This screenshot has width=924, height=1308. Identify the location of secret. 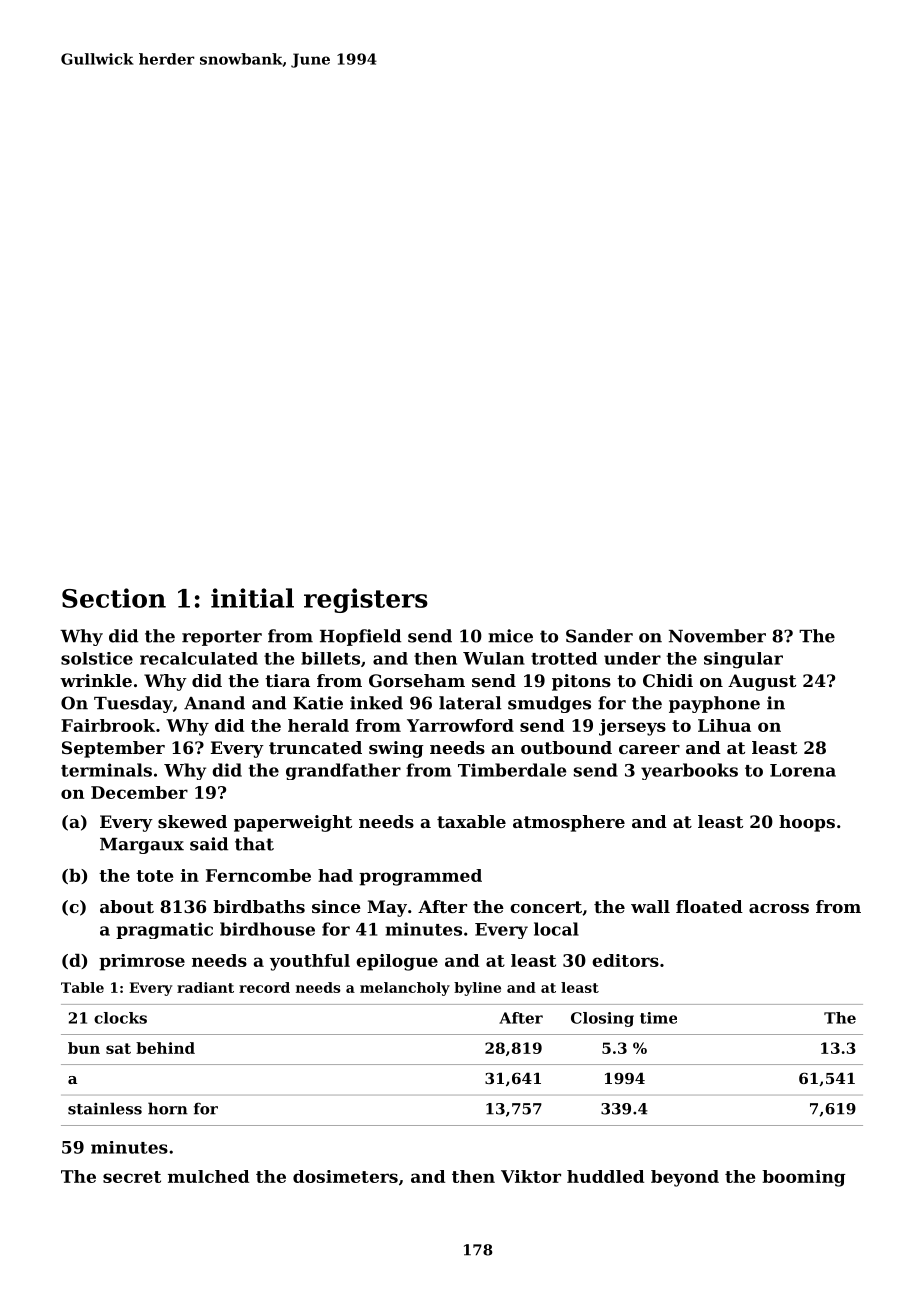
(132, 1177).
